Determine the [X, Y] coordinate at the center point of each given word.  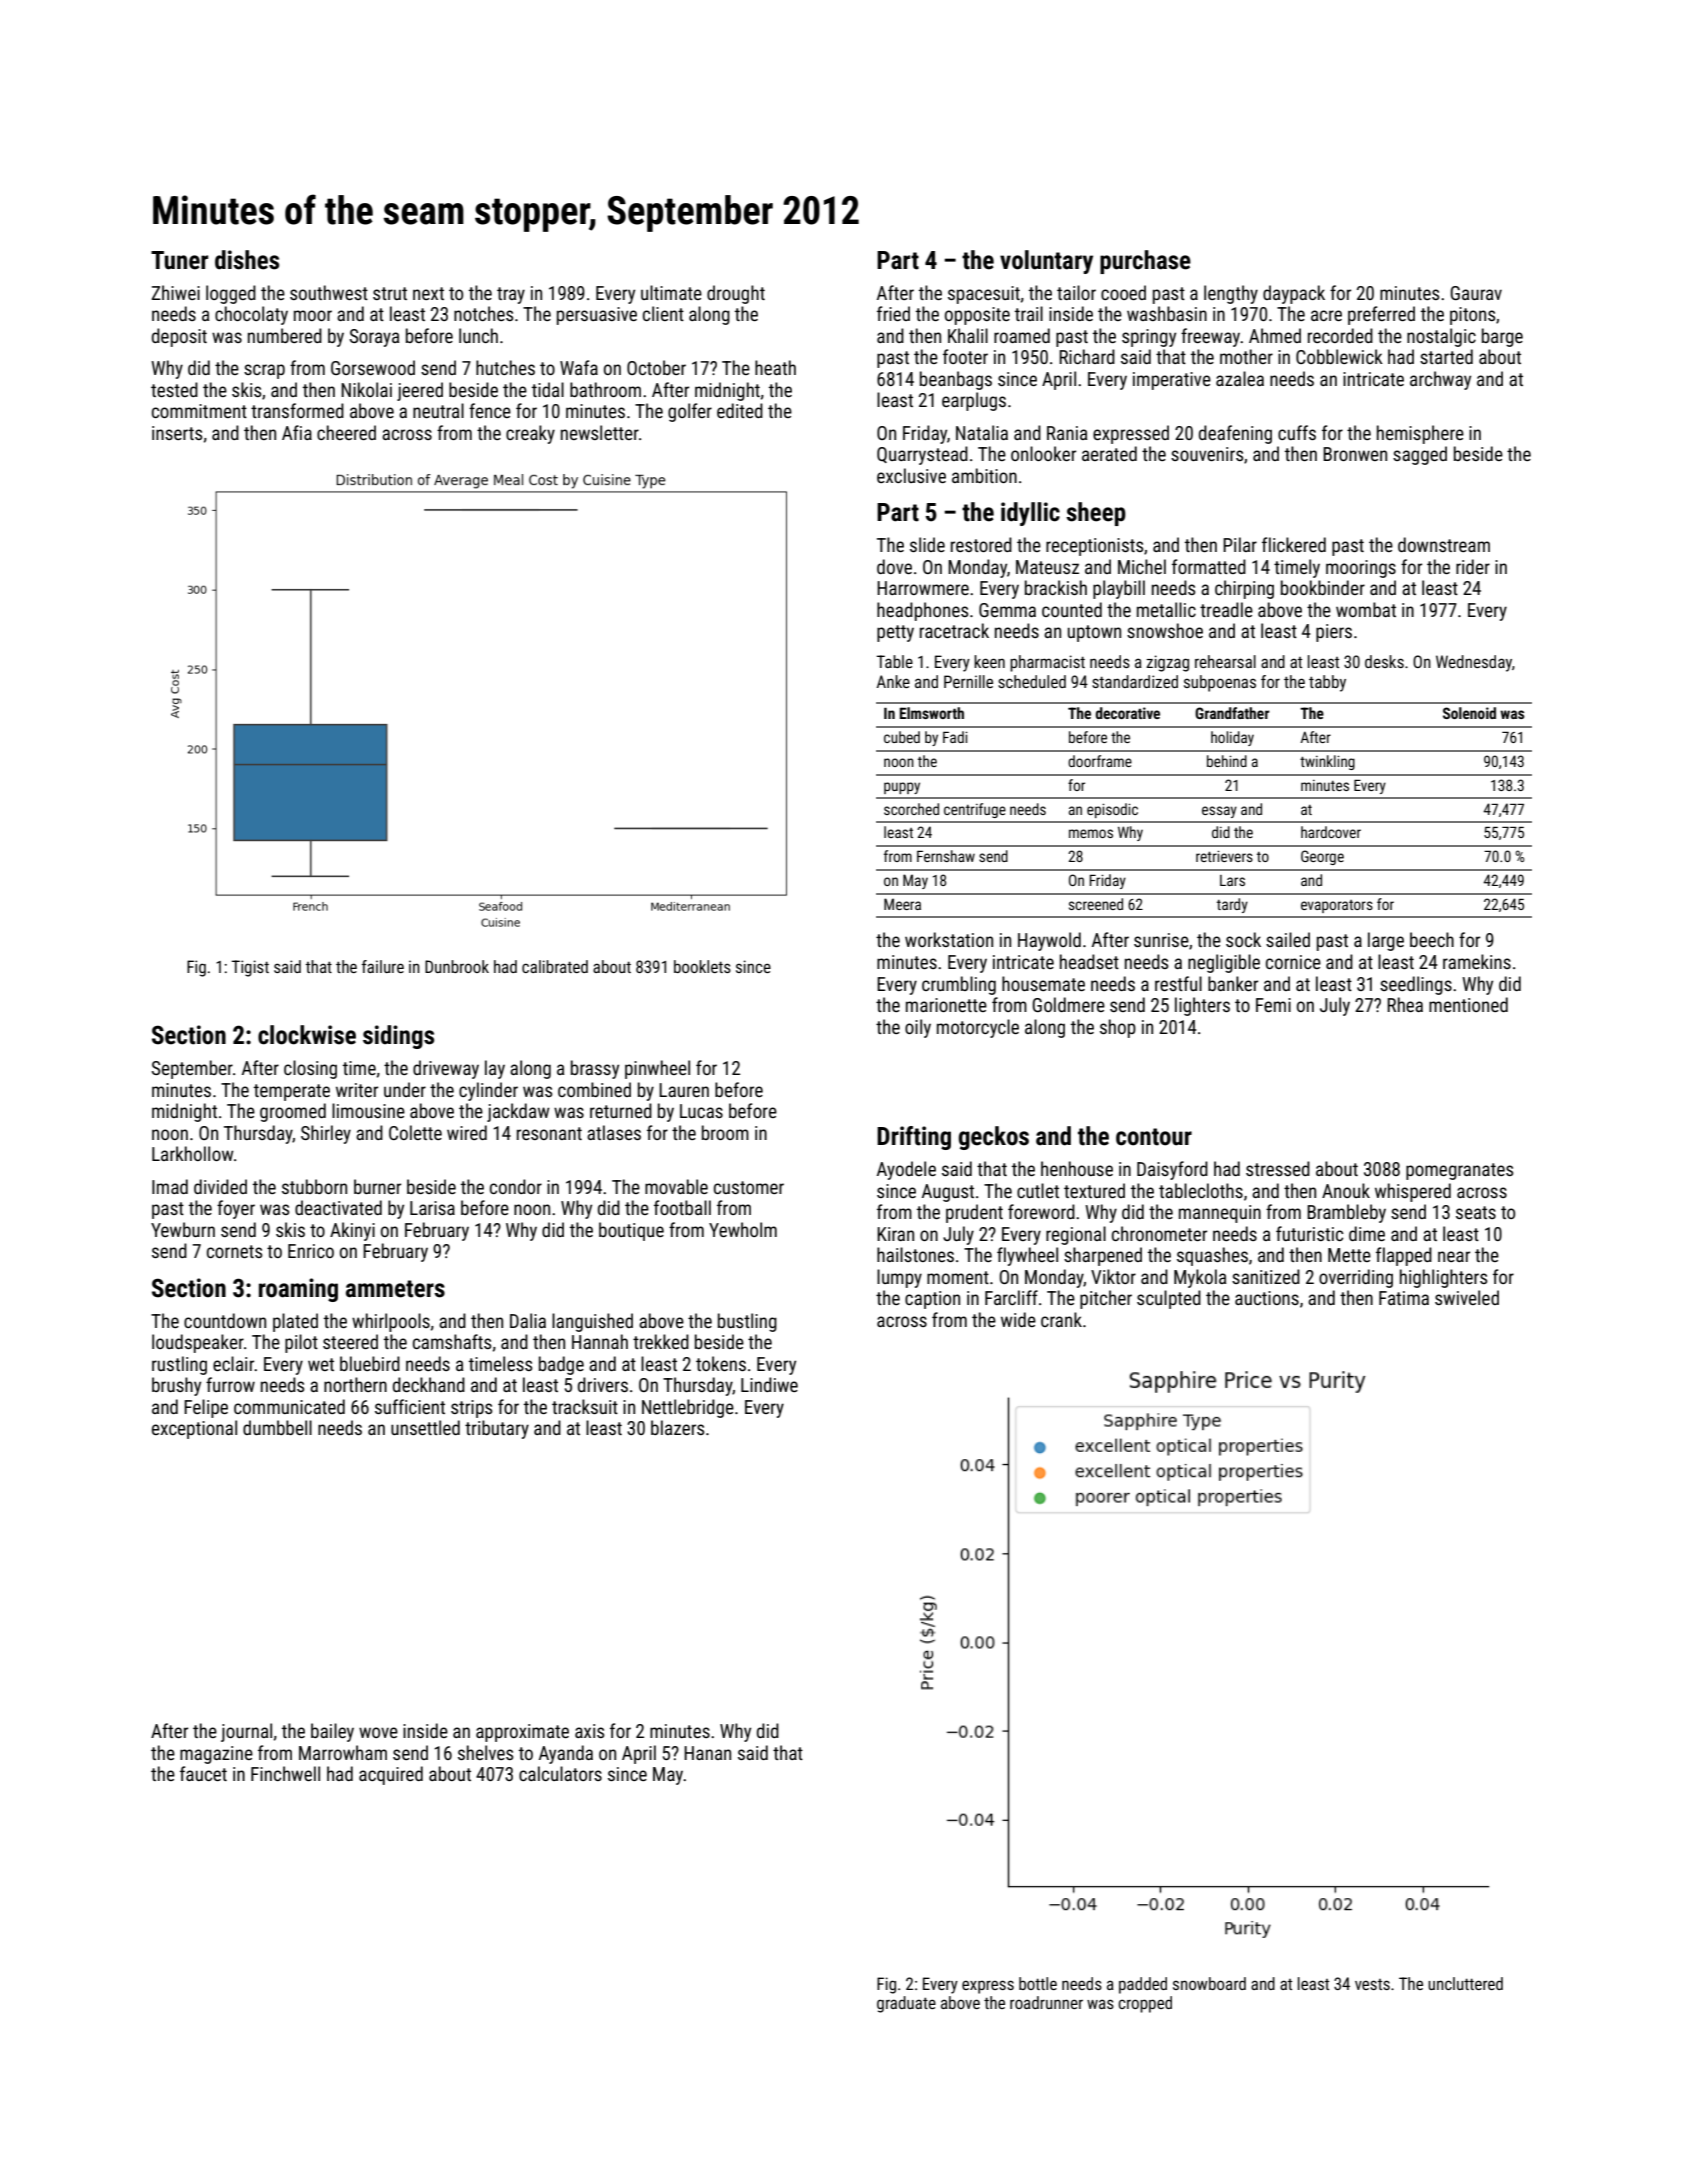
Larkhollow [193, 1153]
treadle [1226, 609]
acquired [391, 1775]
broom [725, 1132]
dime [1367, 1233]
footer [965, 356]
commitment [199, 411]
